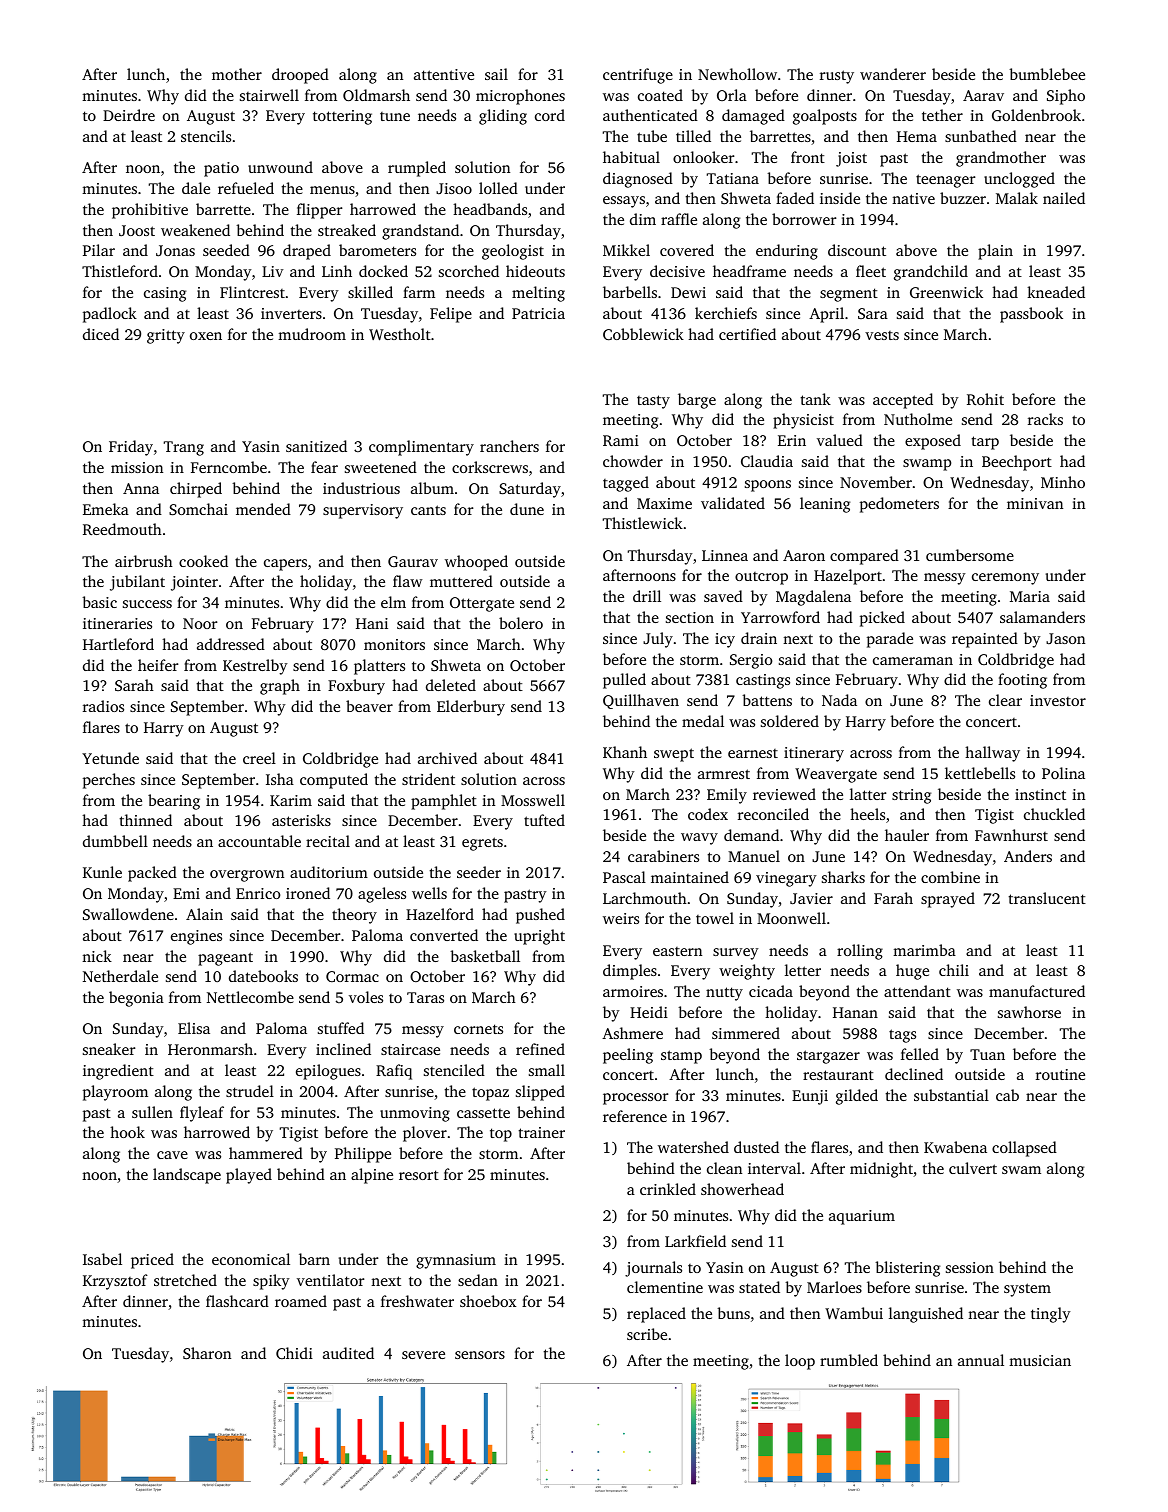  I want to click on sail, so click(496, 74).
